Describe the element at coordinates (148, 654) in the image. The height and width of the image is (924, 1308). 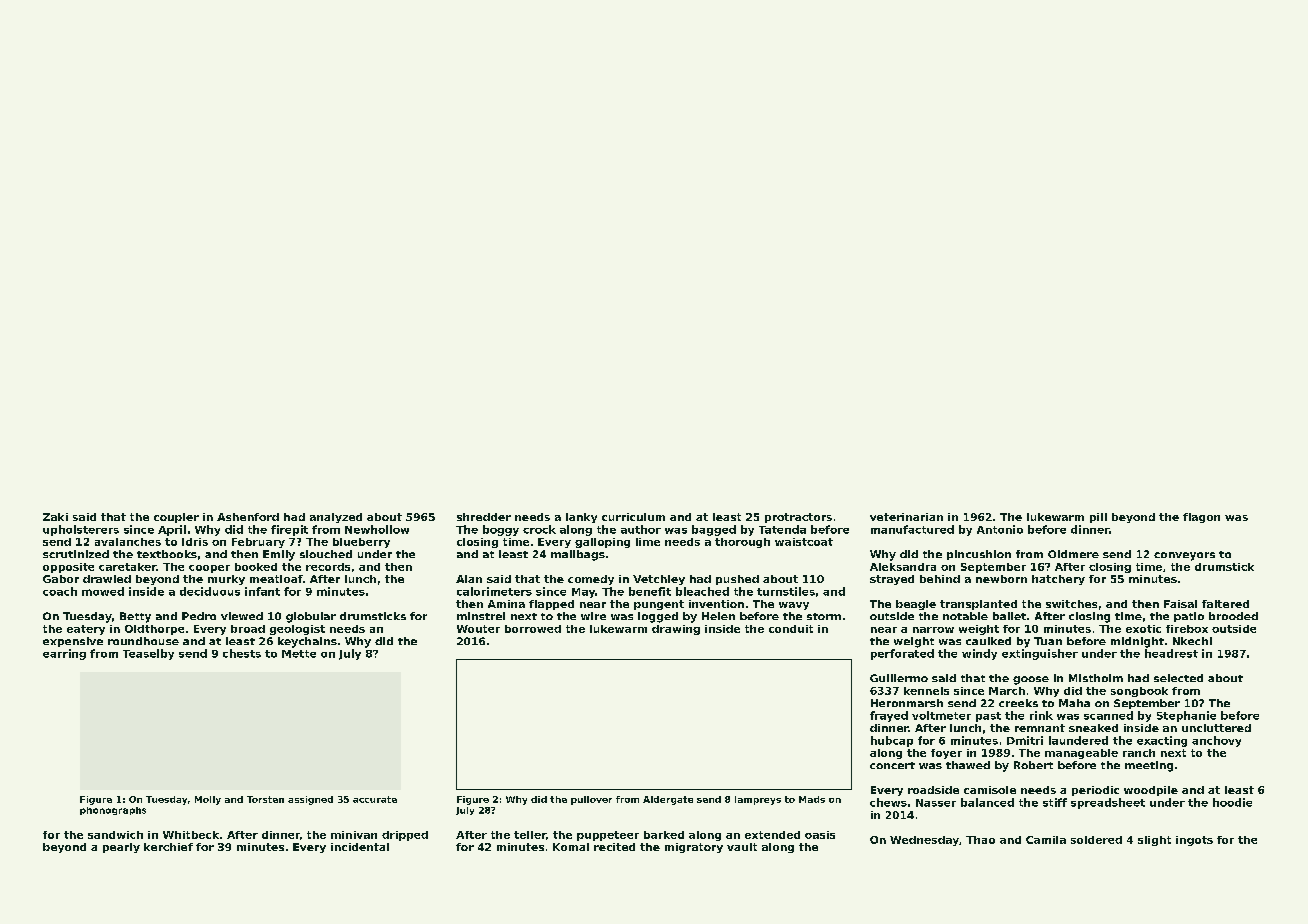
I see `Teaselby` at that location.
